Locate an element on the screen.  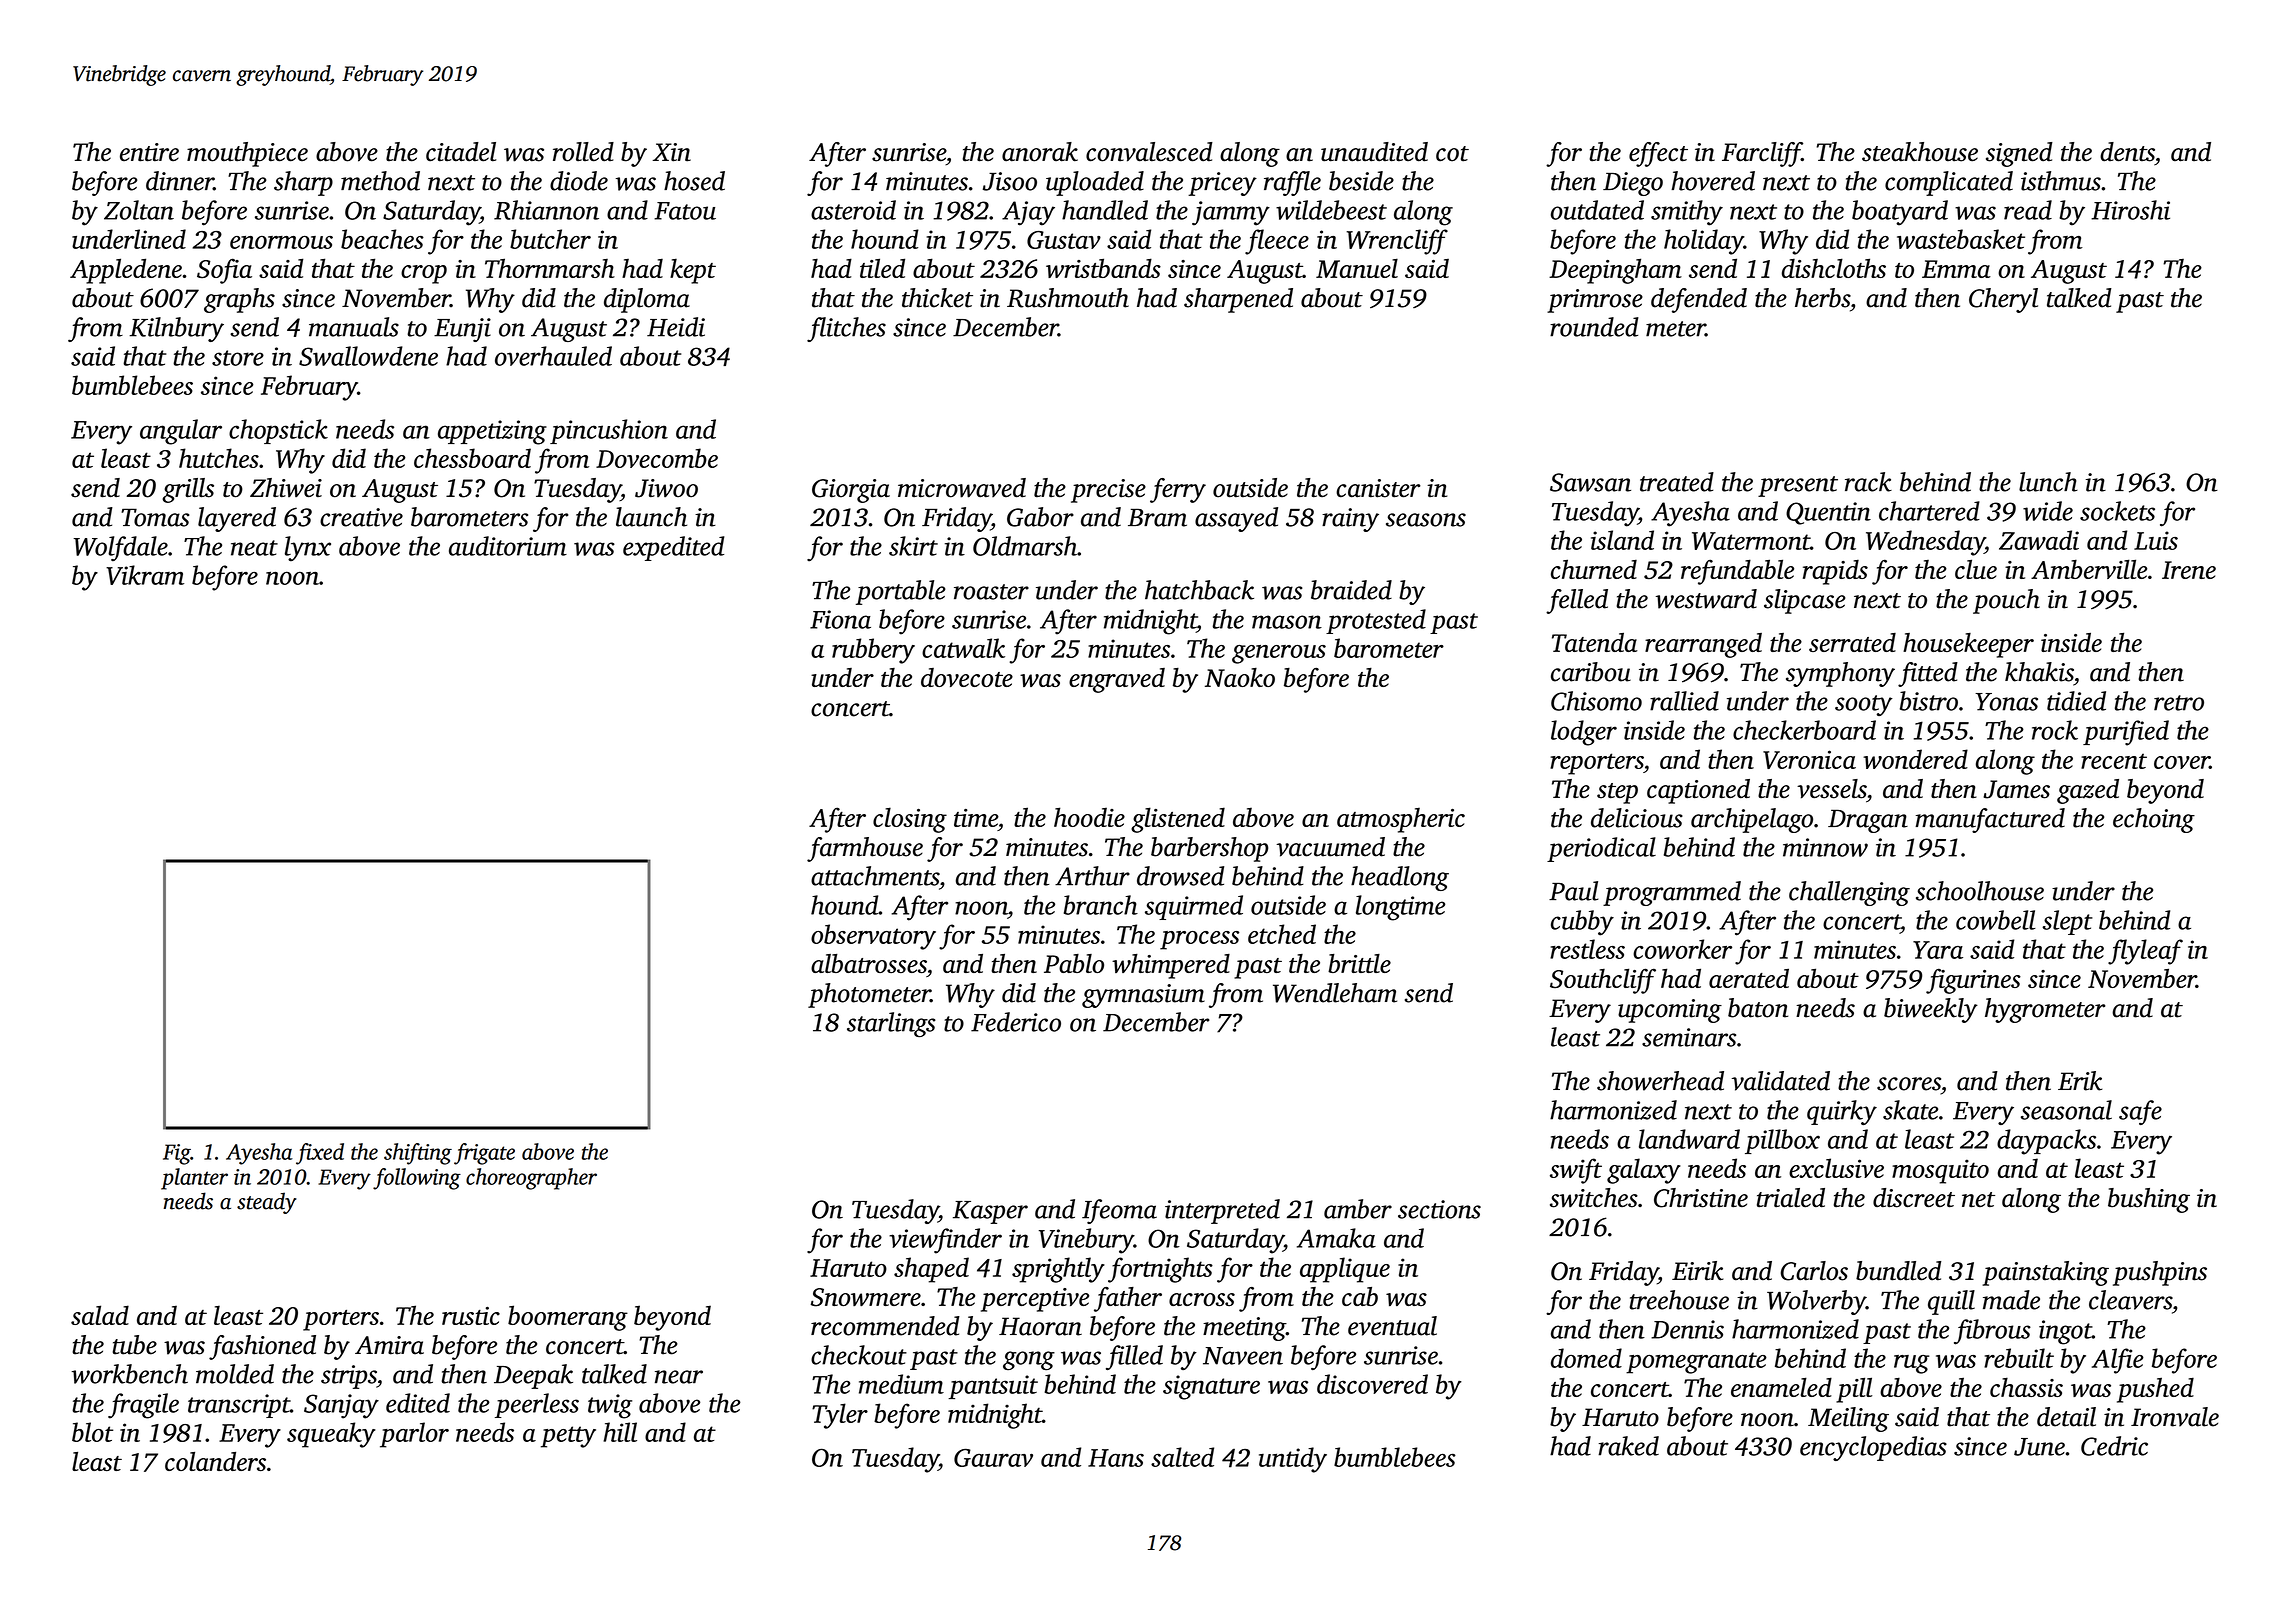
hatchback is located at coordinates (1199, 590).
